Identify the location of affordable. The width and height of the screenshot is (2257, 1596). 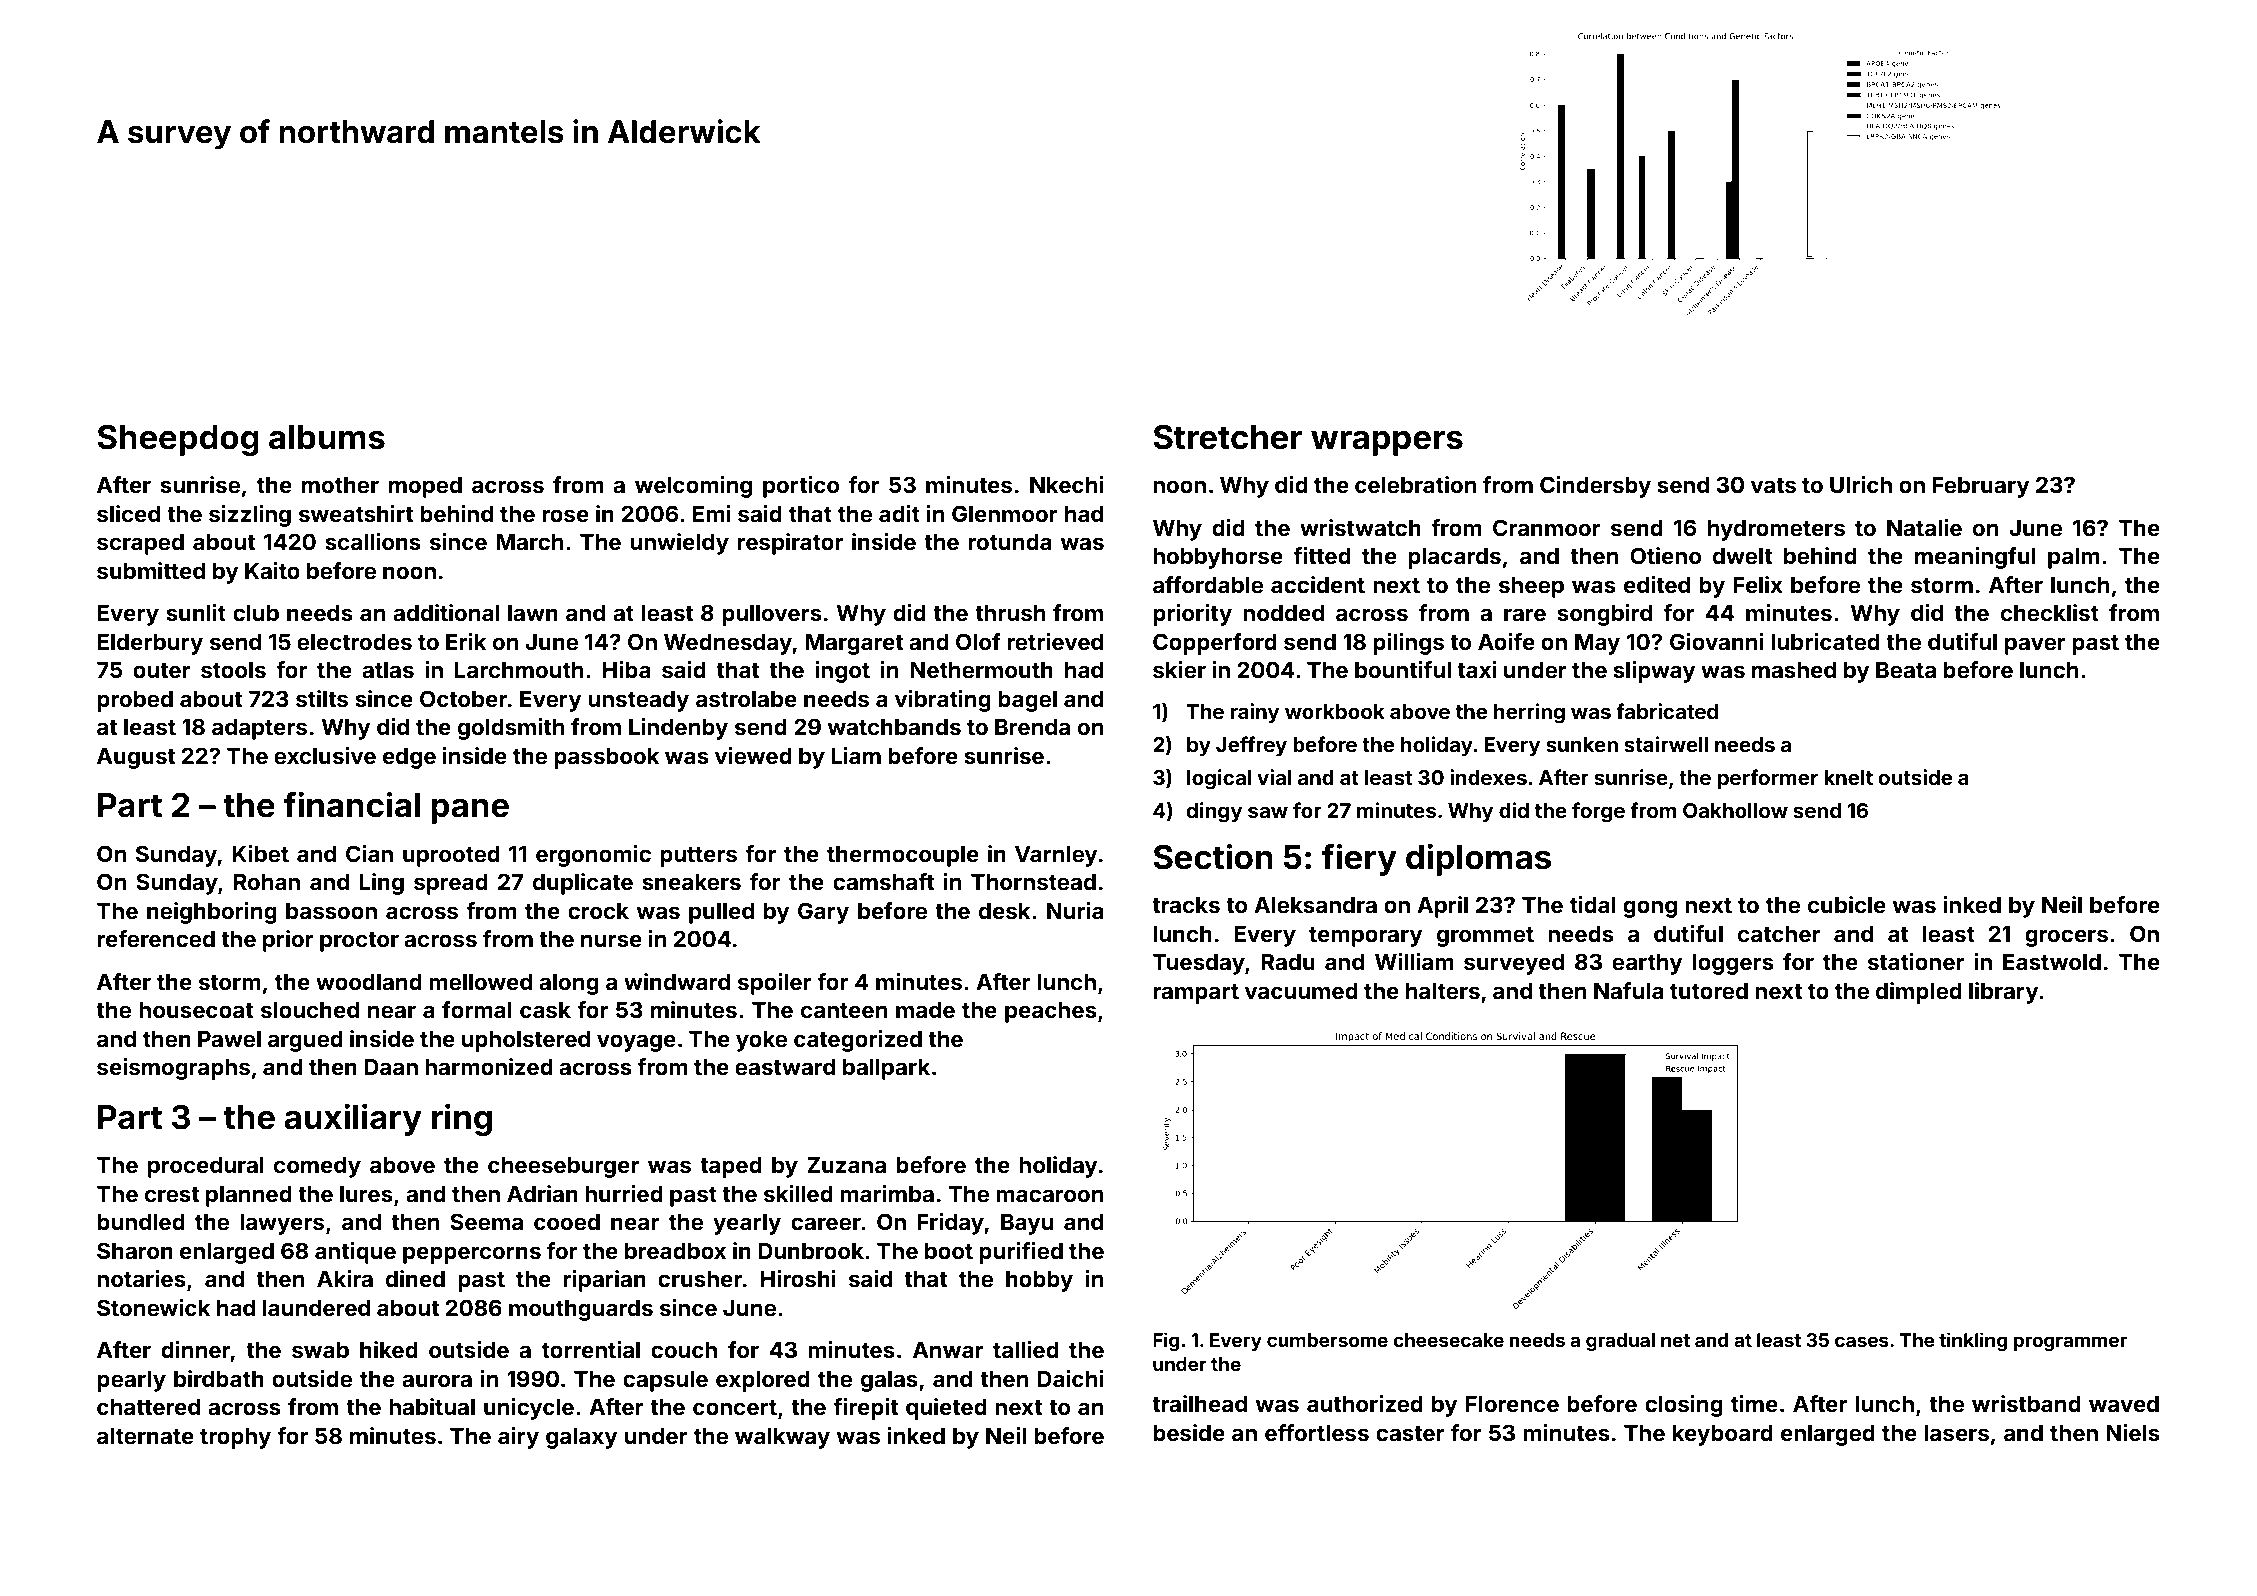
(1208, 584).
